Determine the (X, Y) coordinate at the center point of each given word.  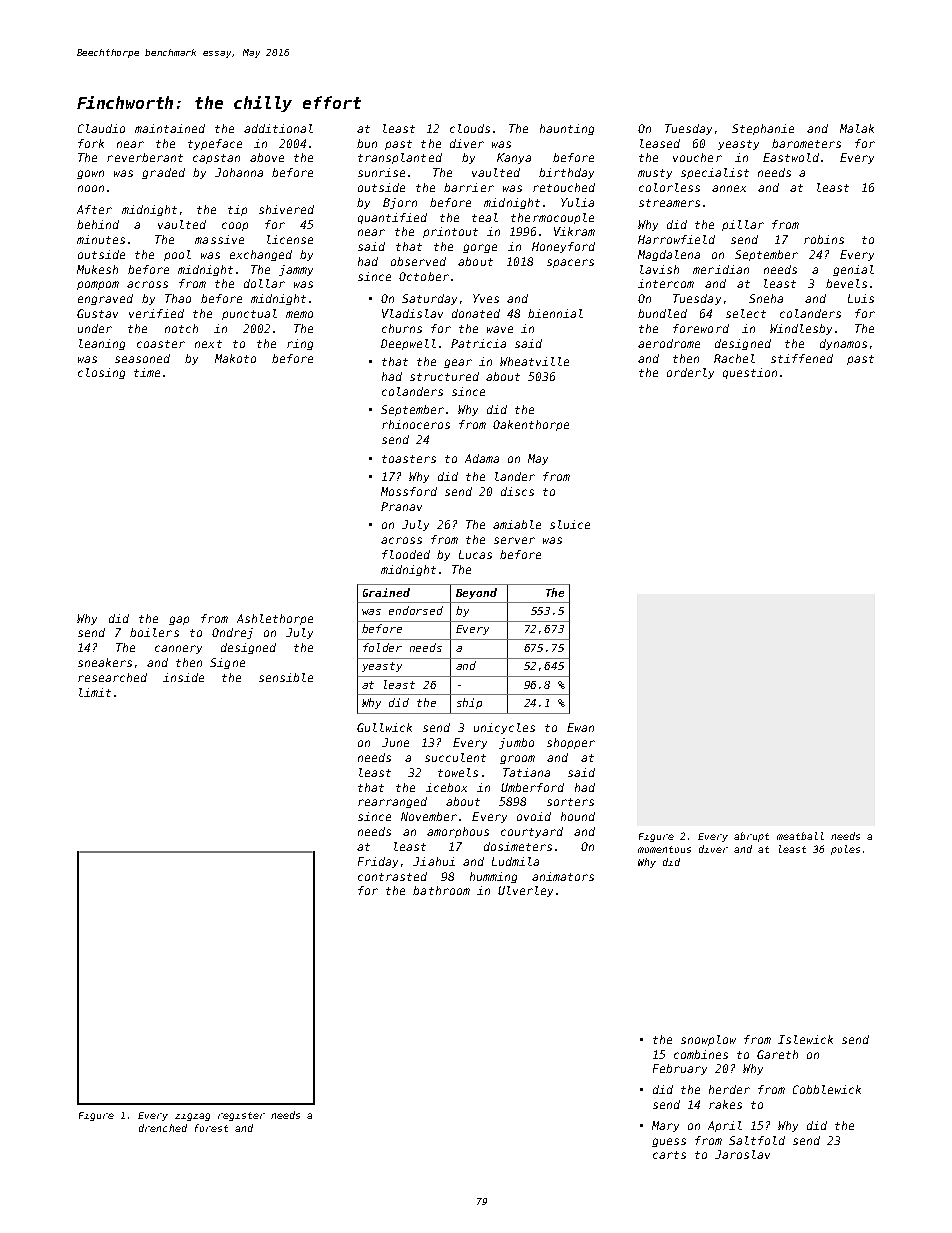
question (750, 373)
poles (845, 850)
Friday (378, 862)
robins (824, 239)
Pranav (401, 506)
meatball (800, 836)
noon (91, 188)
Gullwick (384, 727)
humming (493, 877)
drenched (163, 1128)
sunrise (381, 172)
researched (112, 677)
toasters (409, 459)
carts (669, 1155)
